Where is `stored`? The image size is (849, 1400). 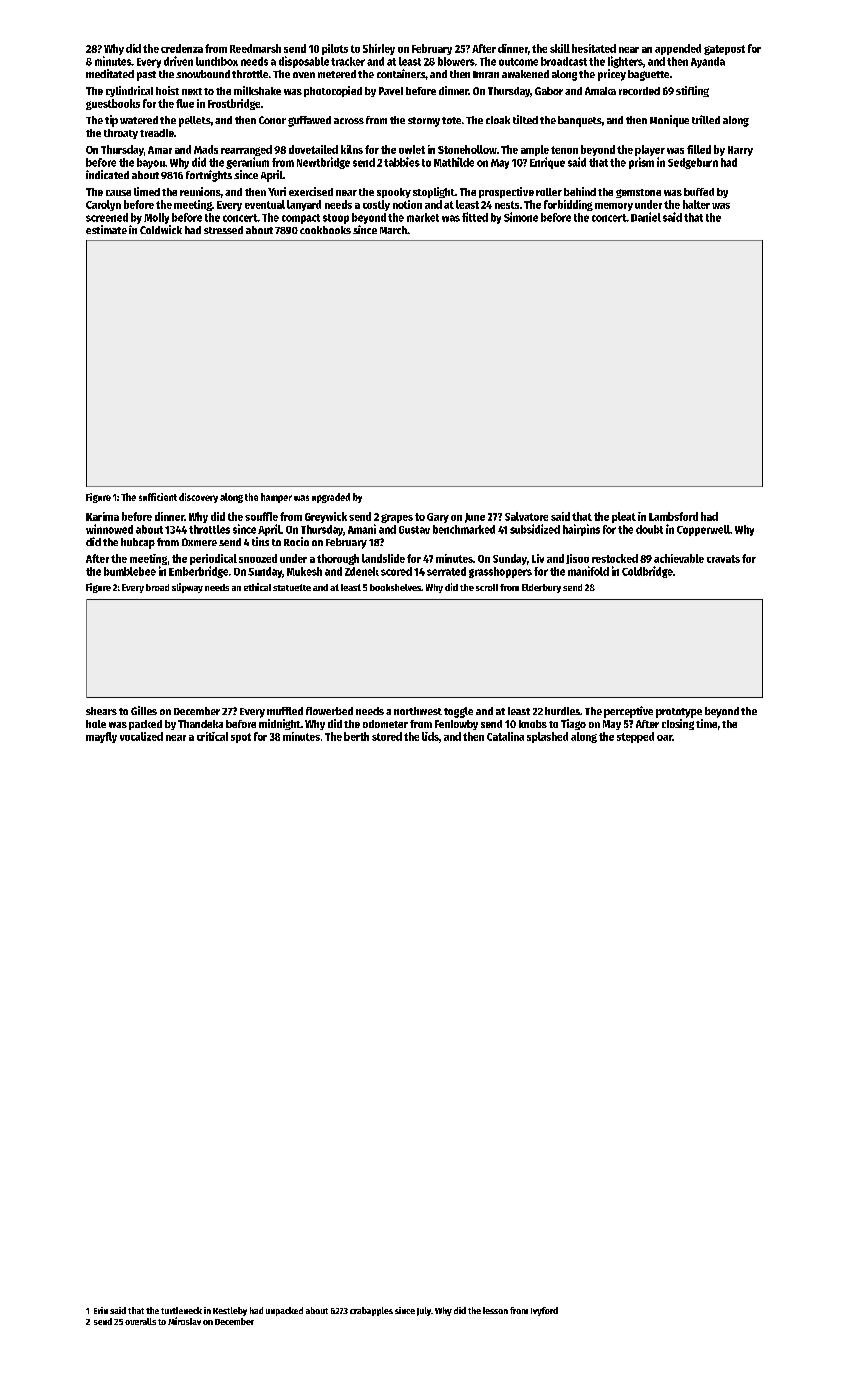
stored is located at coordinates (387, 736).
